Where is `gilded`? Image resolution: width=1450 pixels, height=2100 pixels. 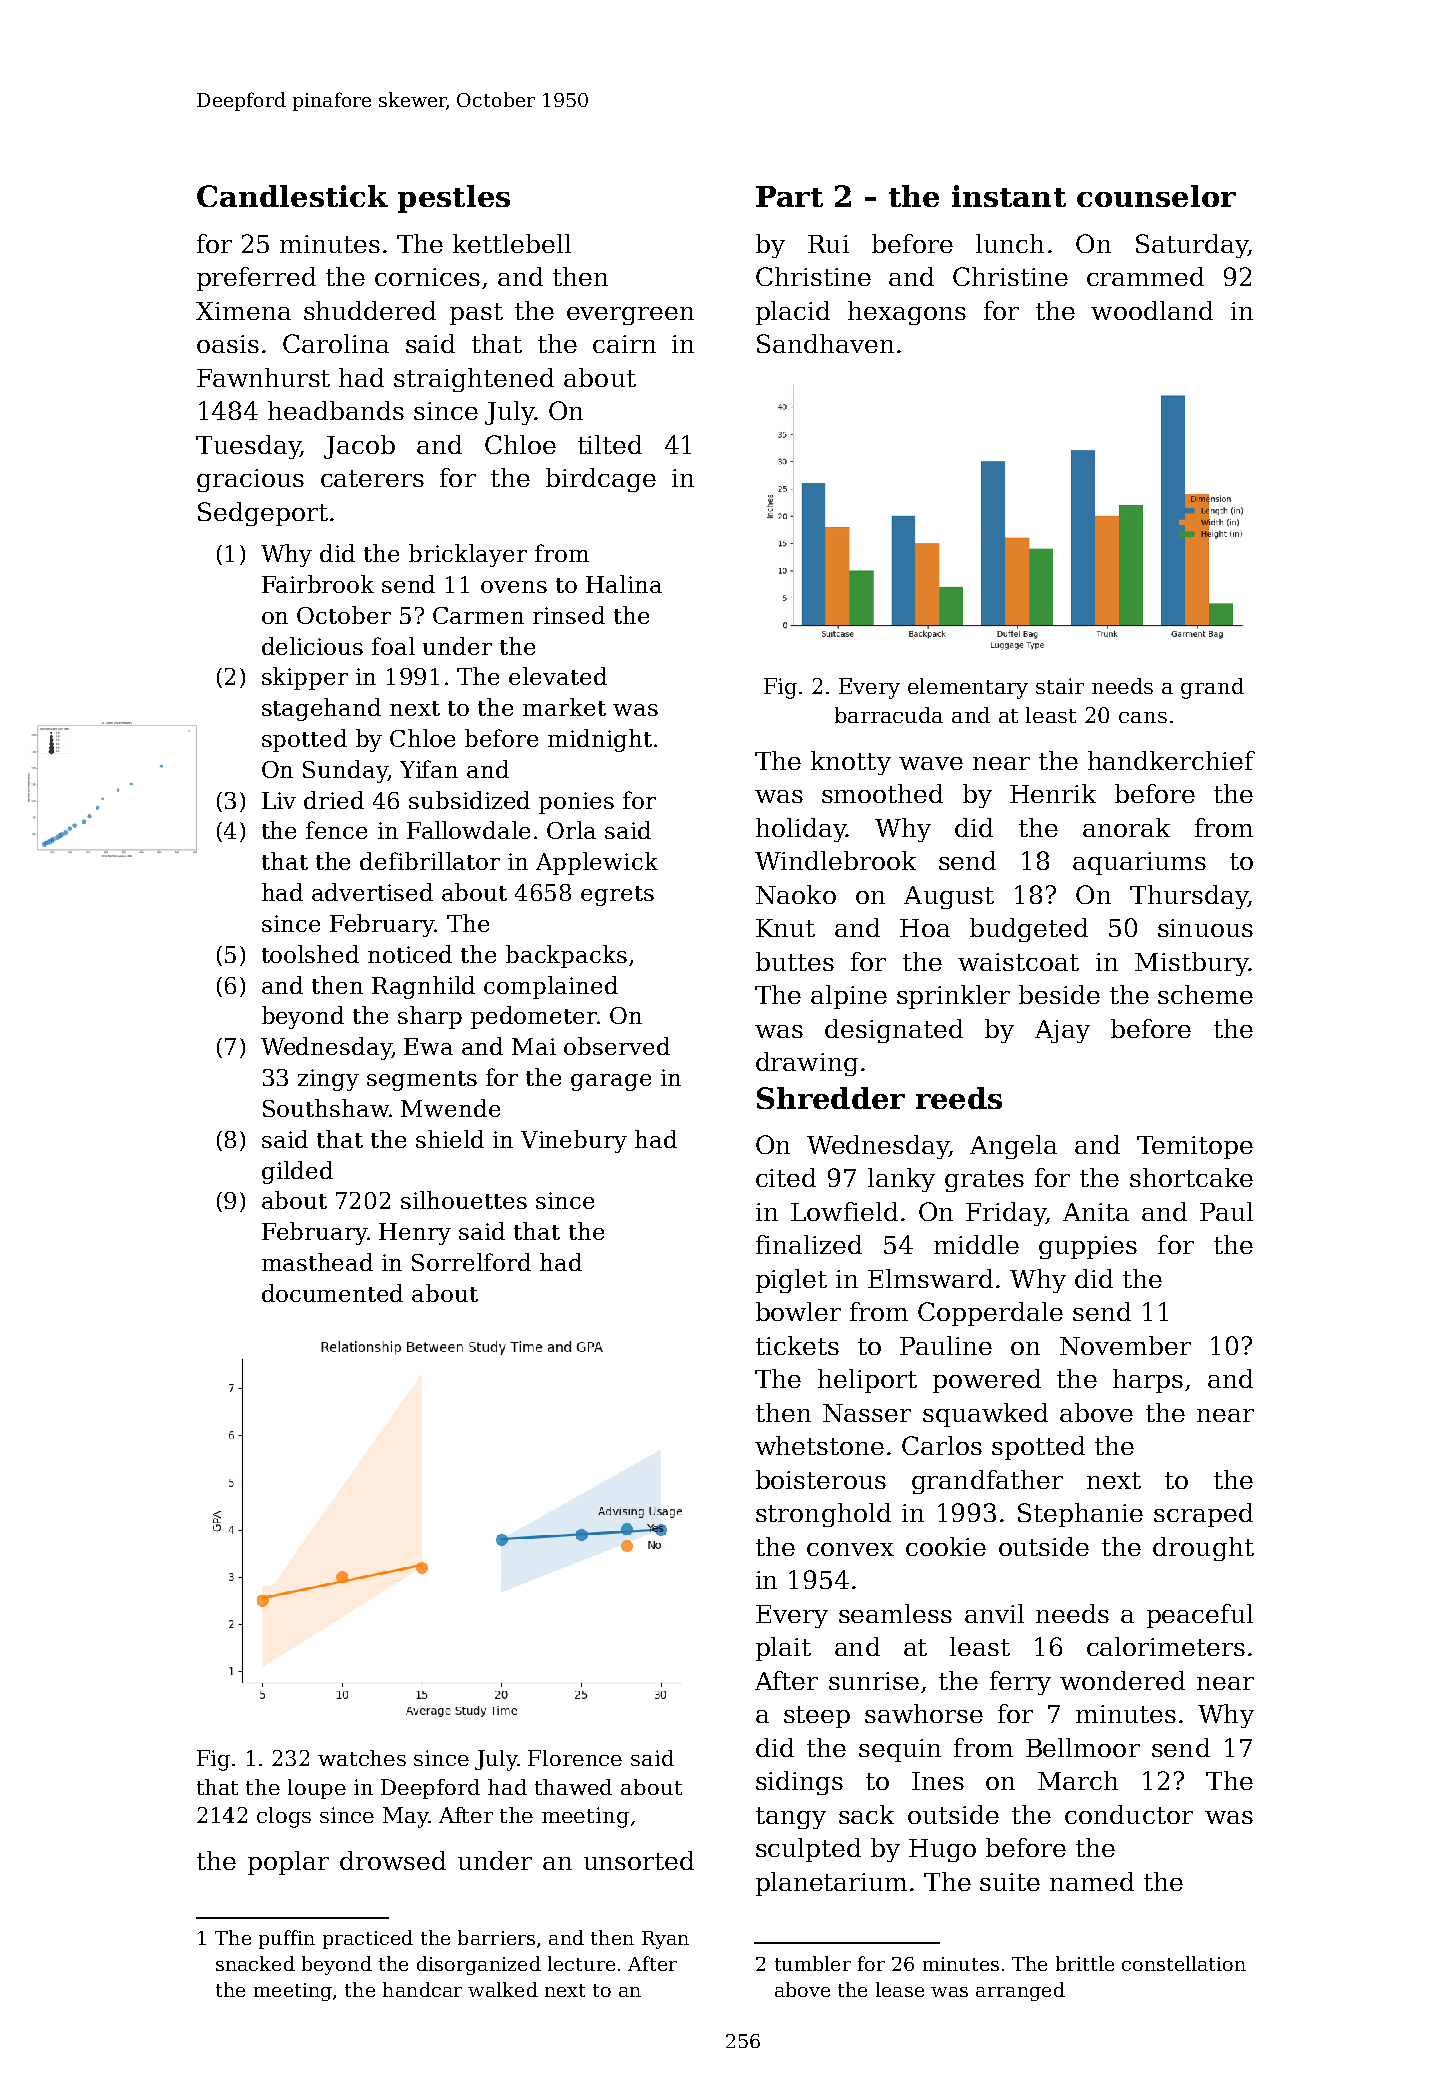 gilded is located at coordinates (297, 1172).
